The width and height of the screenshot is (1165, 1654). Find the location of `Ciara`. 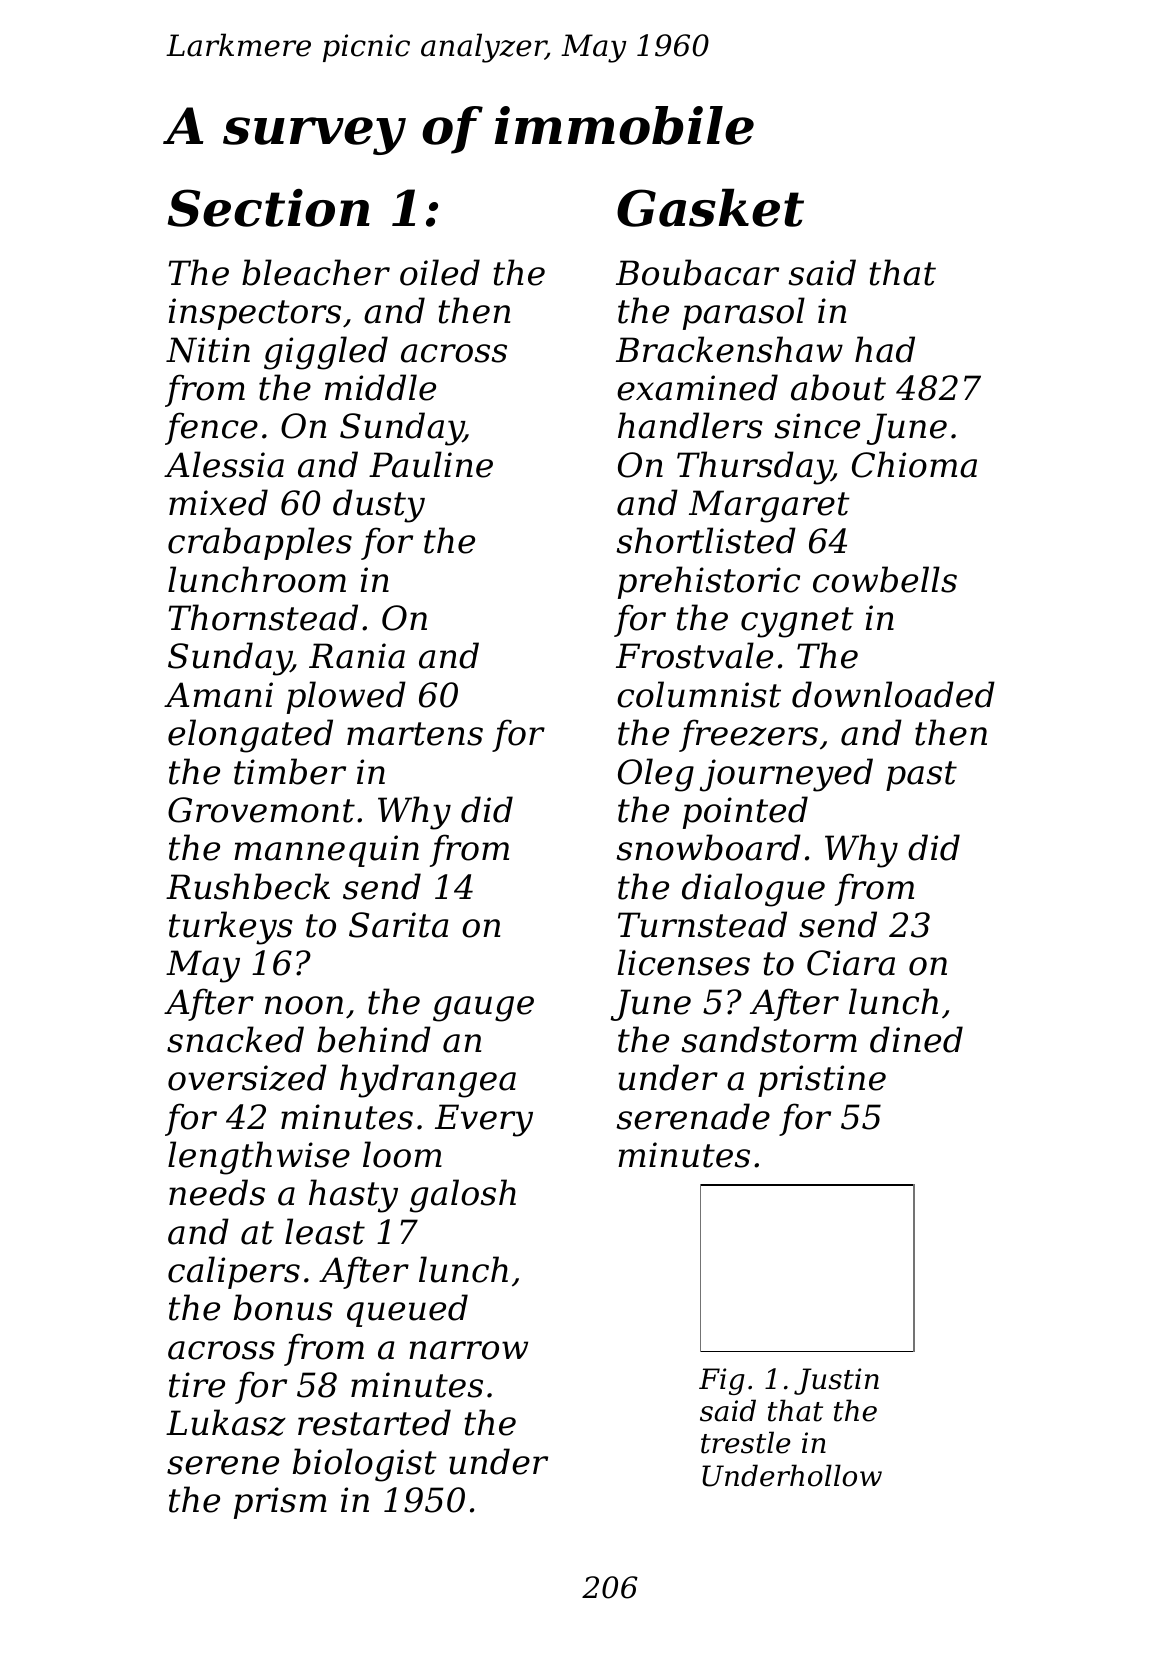

Ciara is located at coordinates (851, 963).
